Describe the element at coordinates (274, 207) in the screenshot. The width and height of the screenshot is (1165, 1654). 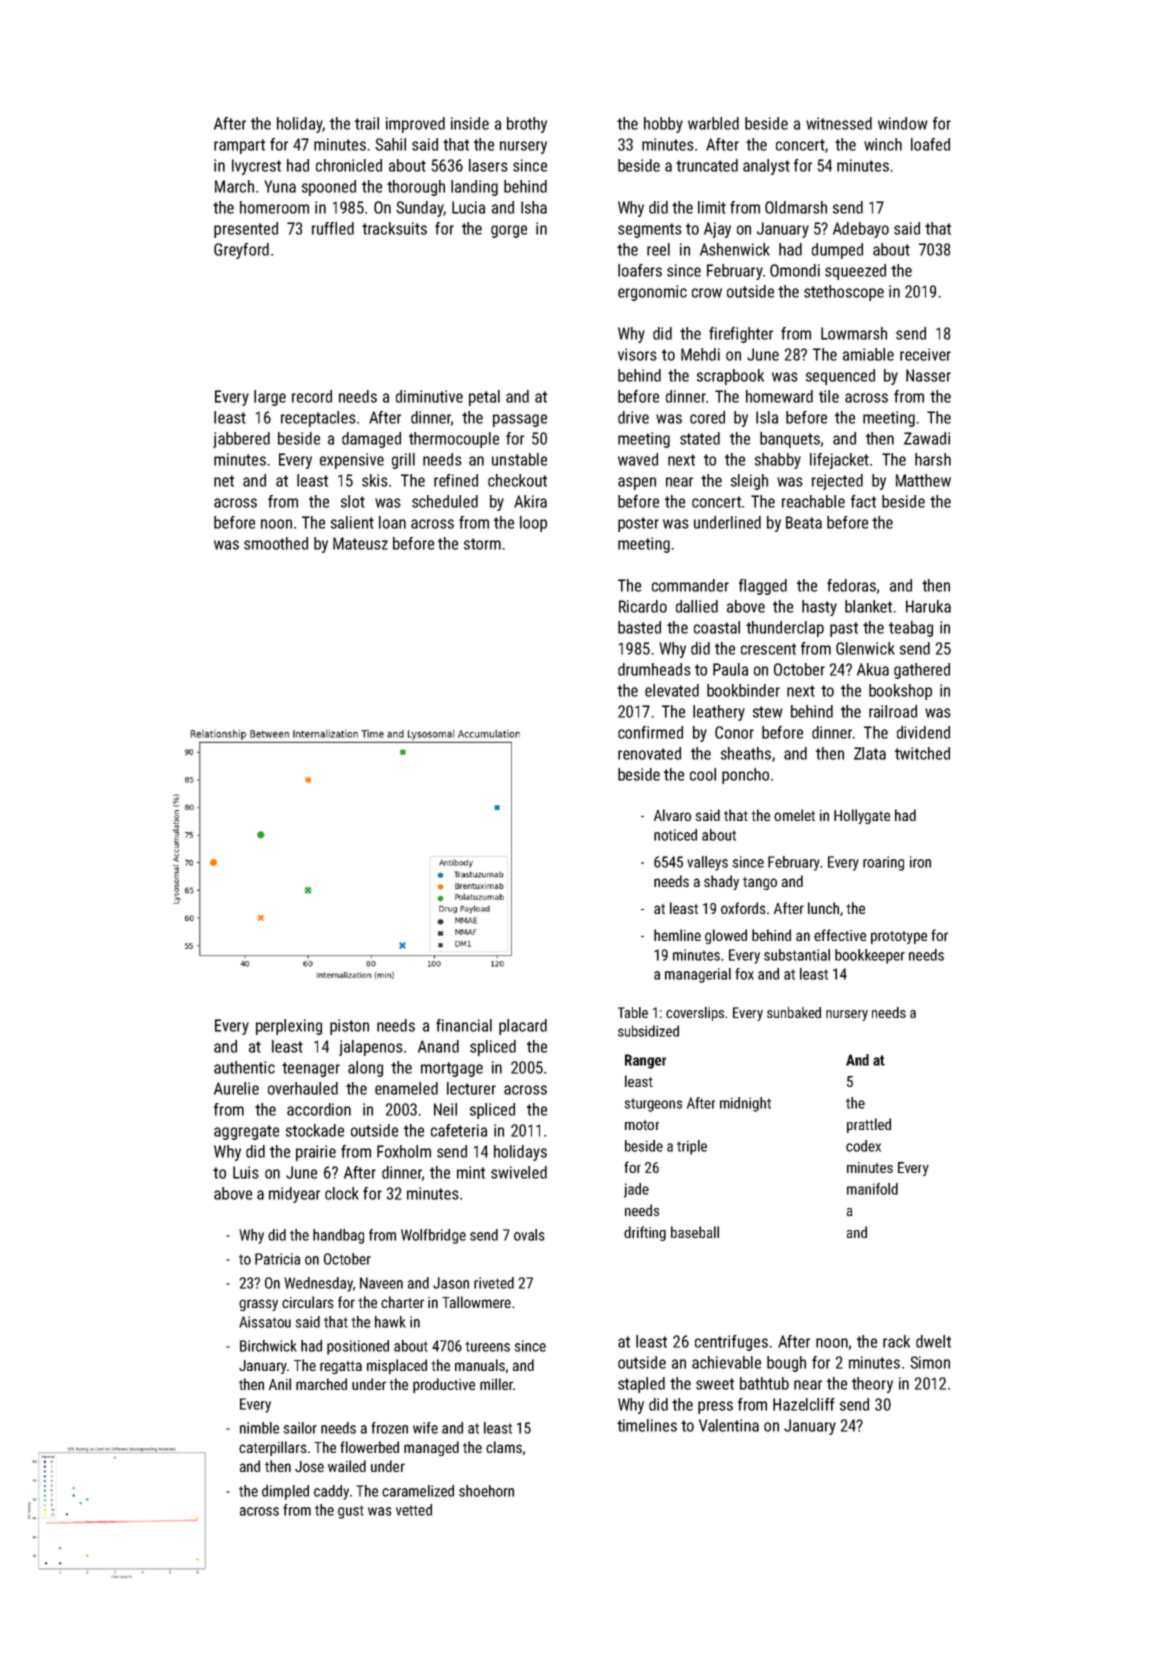
I see `homeroom` at that location.
